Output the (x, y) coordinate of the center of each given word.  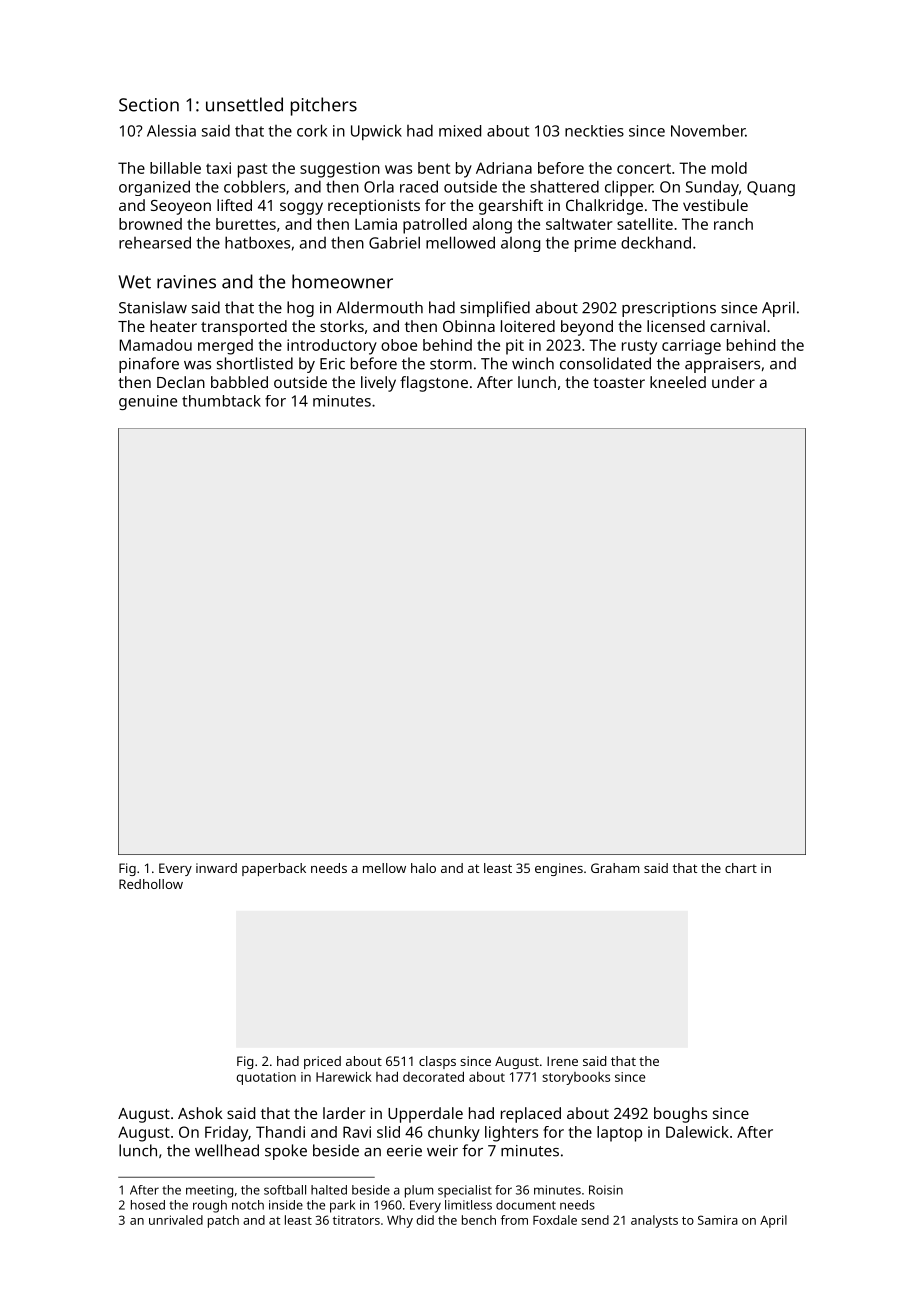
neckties (594, 131)
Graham (615, 868)
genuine (148, 402)
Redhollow (151, 884)
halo (423, 868)
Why (400, 1221)
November (708, 130)
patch (223, 1221)
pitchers (324, 106)
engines (559, 869)
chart (741, 868)
